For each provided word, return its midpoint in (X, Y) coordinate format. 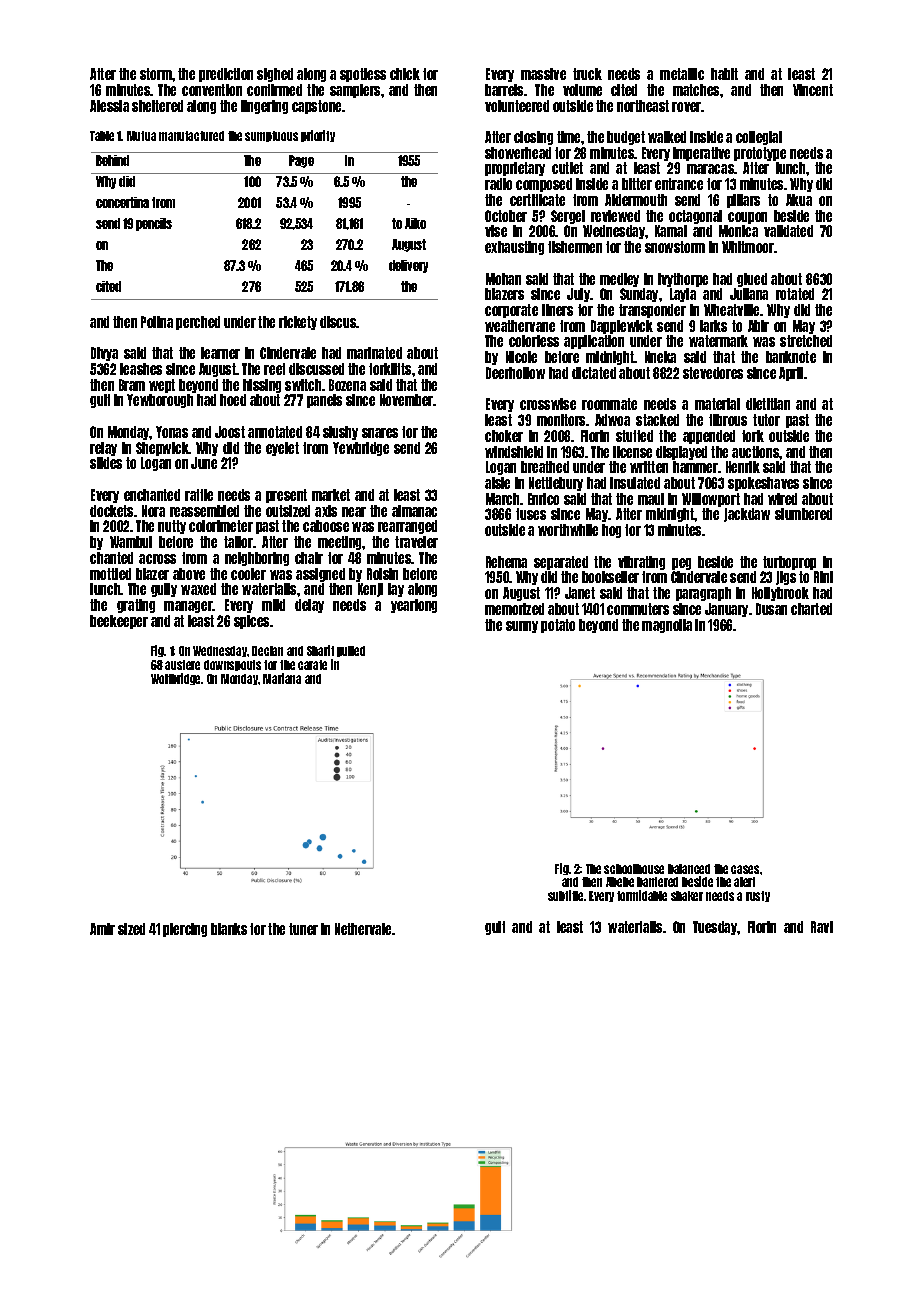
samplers (355, 91)
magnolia (667, 626)
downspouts (232, 665)
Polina (157, 322)
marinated (374, 353)
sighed (275, 75)
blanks (229, 929)
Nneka (660, 357)
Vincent (813, 90)
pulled (351, 651)
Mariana (282, 678)
